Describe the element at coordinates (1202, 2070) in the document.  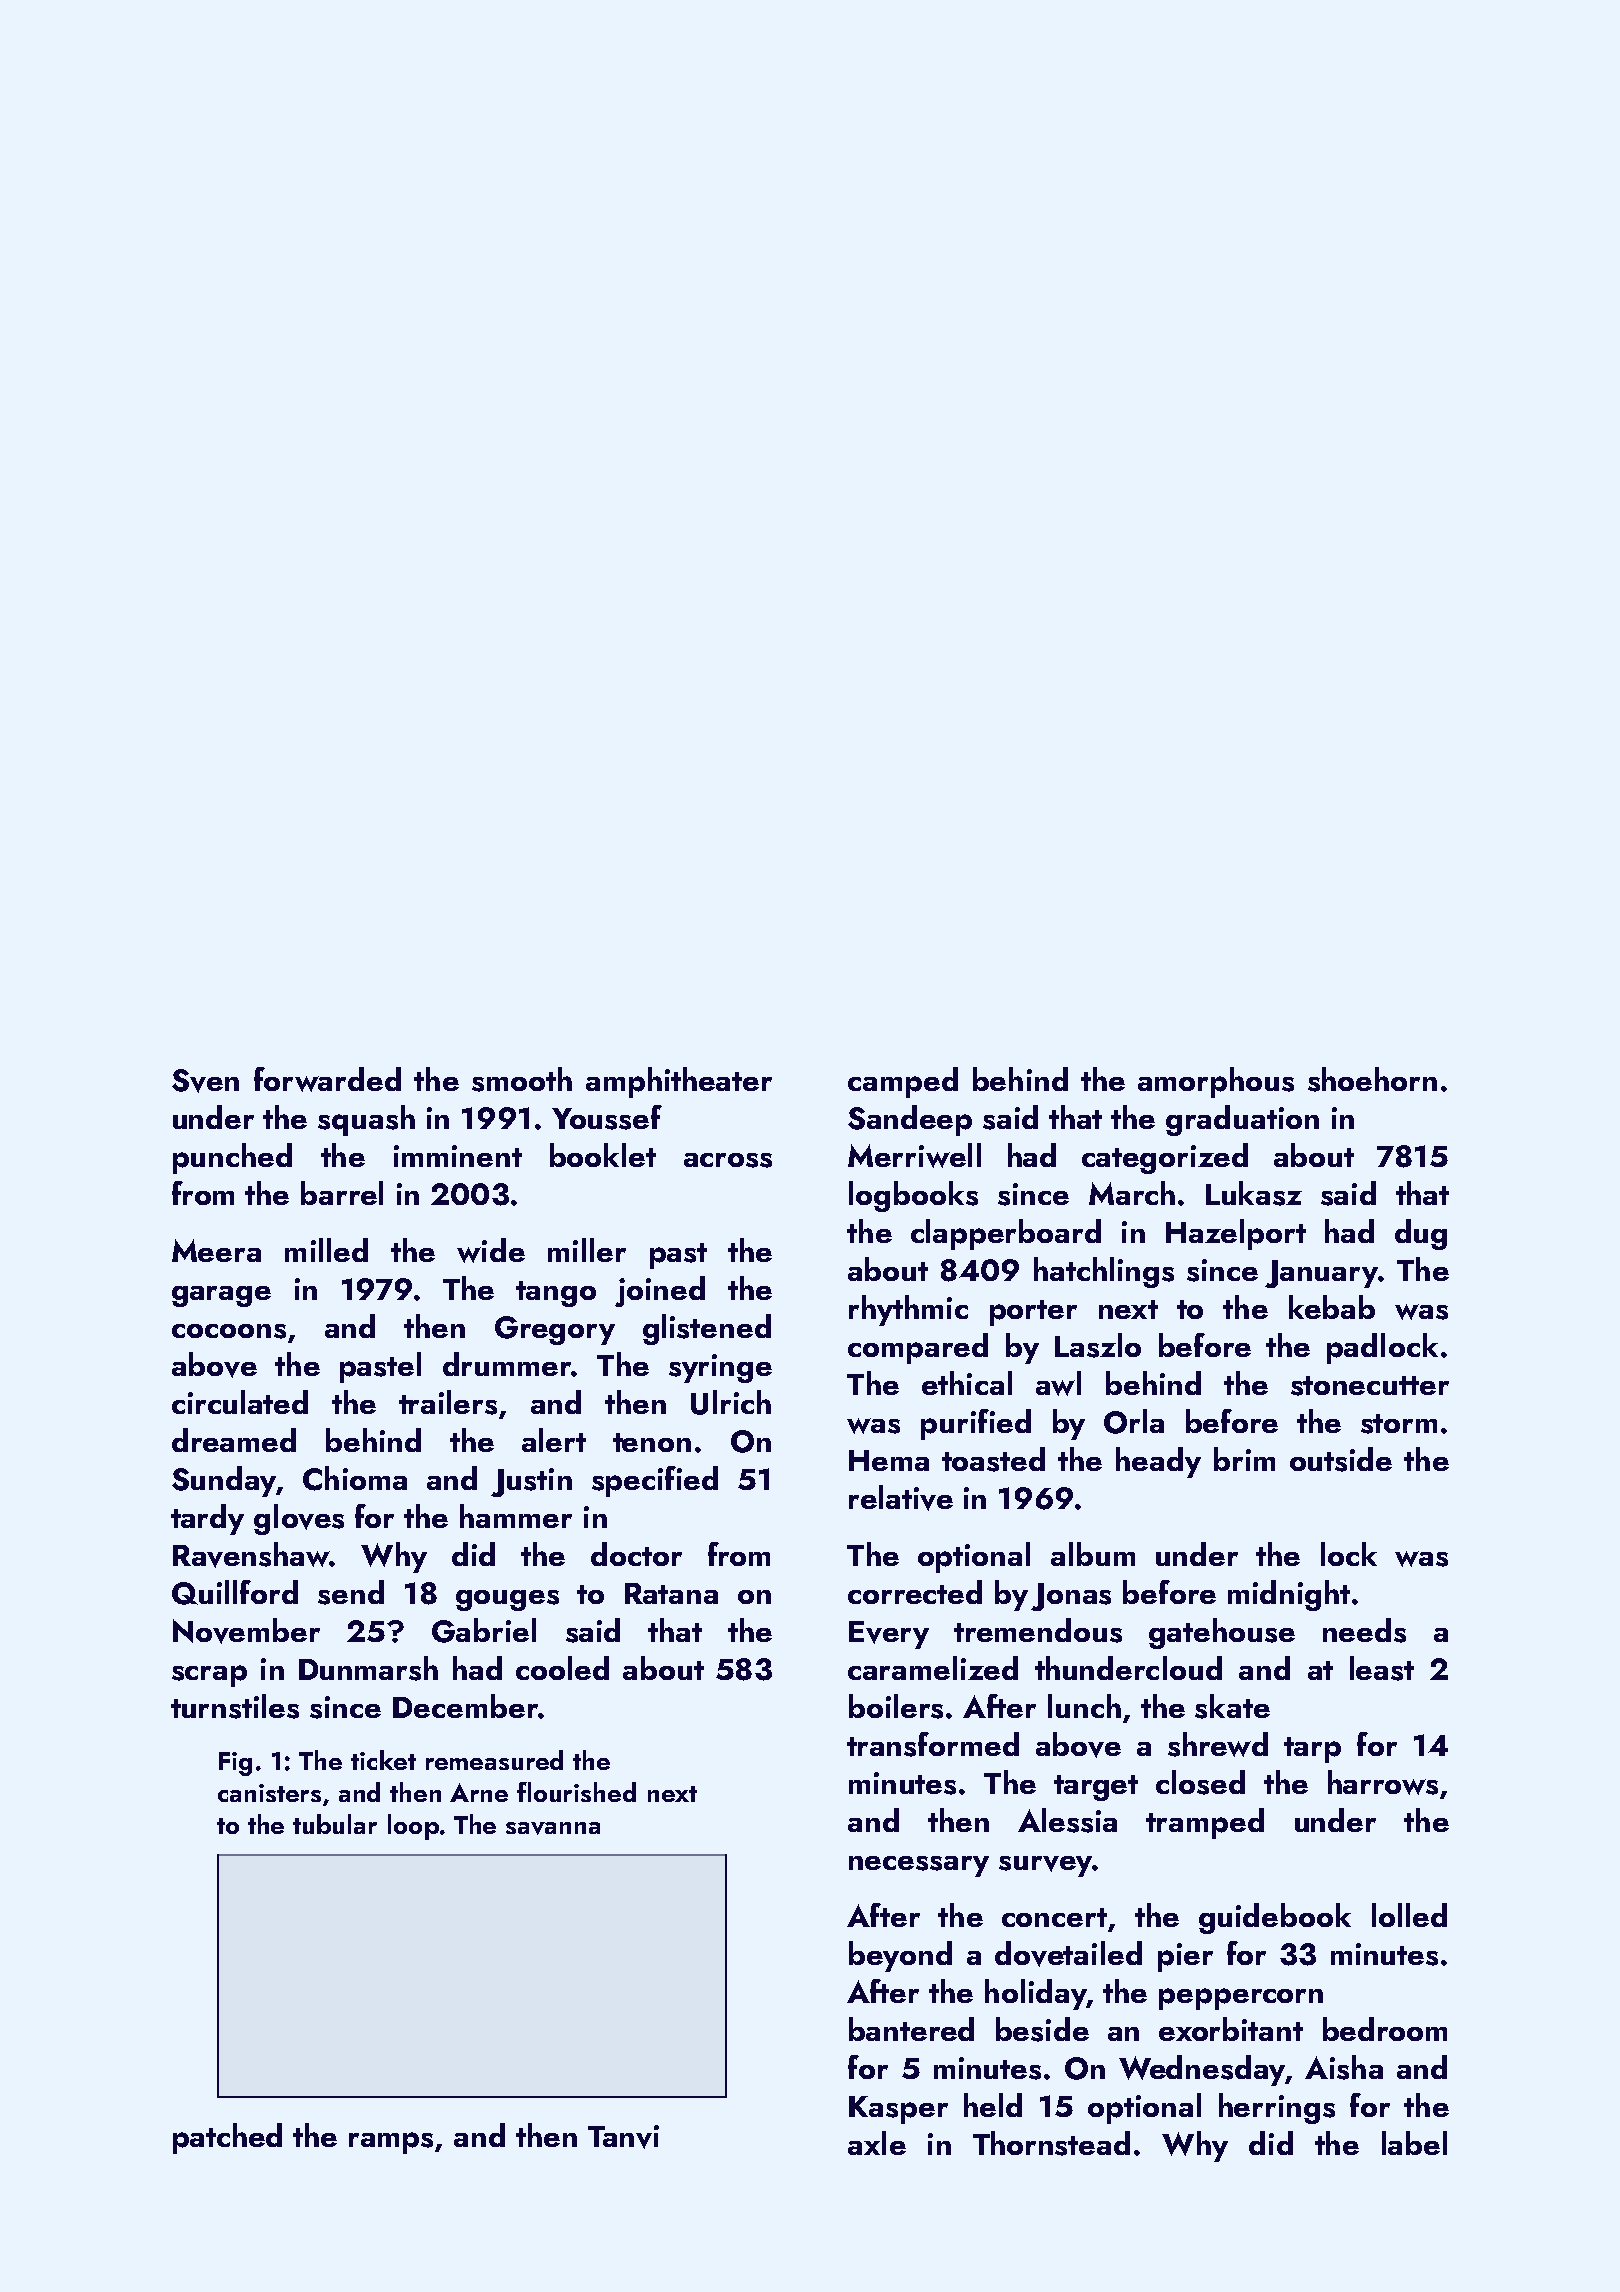
I see `Wednesday` at that location.
